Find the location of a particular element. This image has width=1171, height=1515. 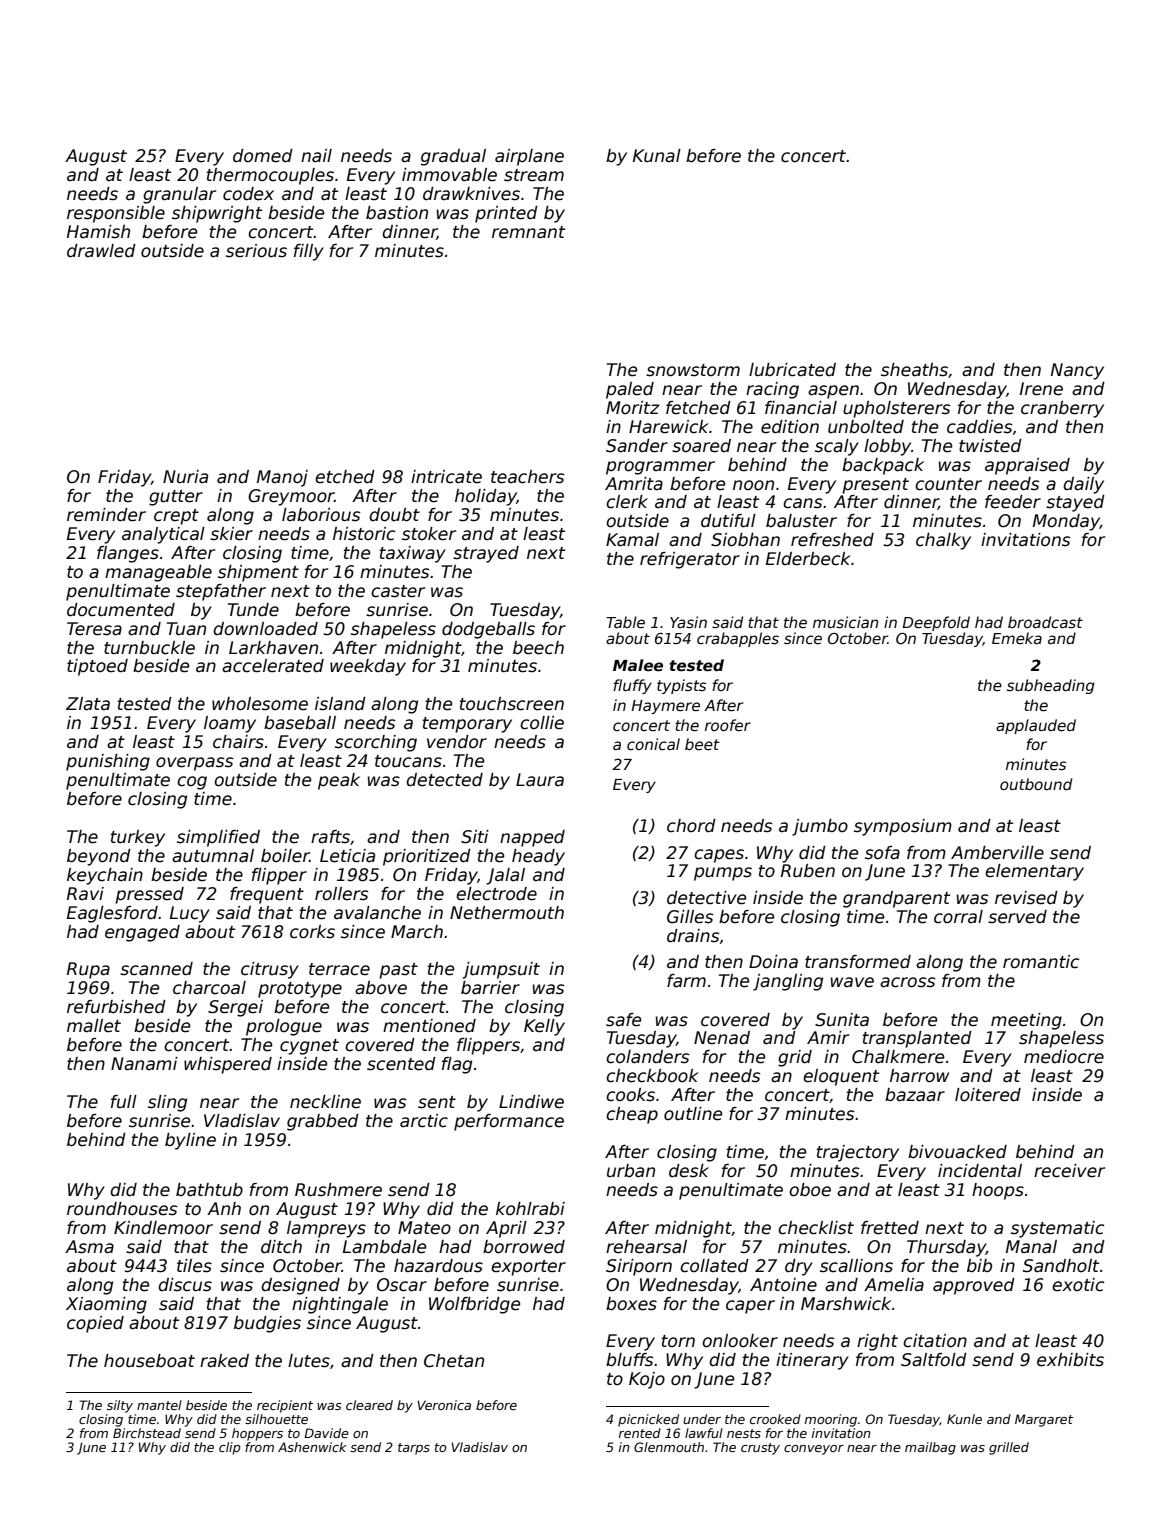

conical is located at coordinates (653, 744).
